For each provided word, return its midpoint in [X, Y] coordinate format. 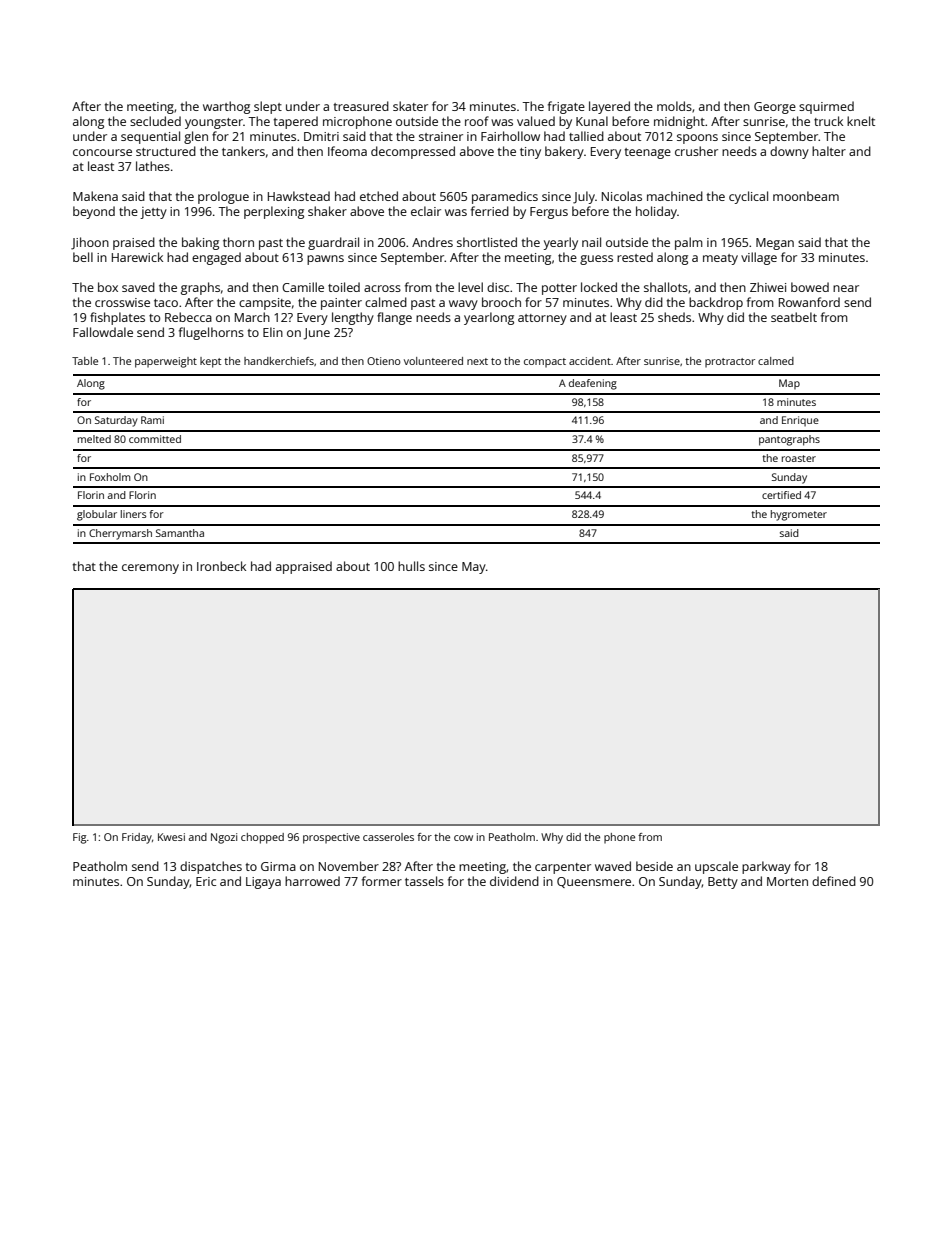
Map [789, 384]
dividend [514, 881]
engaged [216, 258]
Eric [206, 881]
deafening [593, 384]
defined [834, 881]
